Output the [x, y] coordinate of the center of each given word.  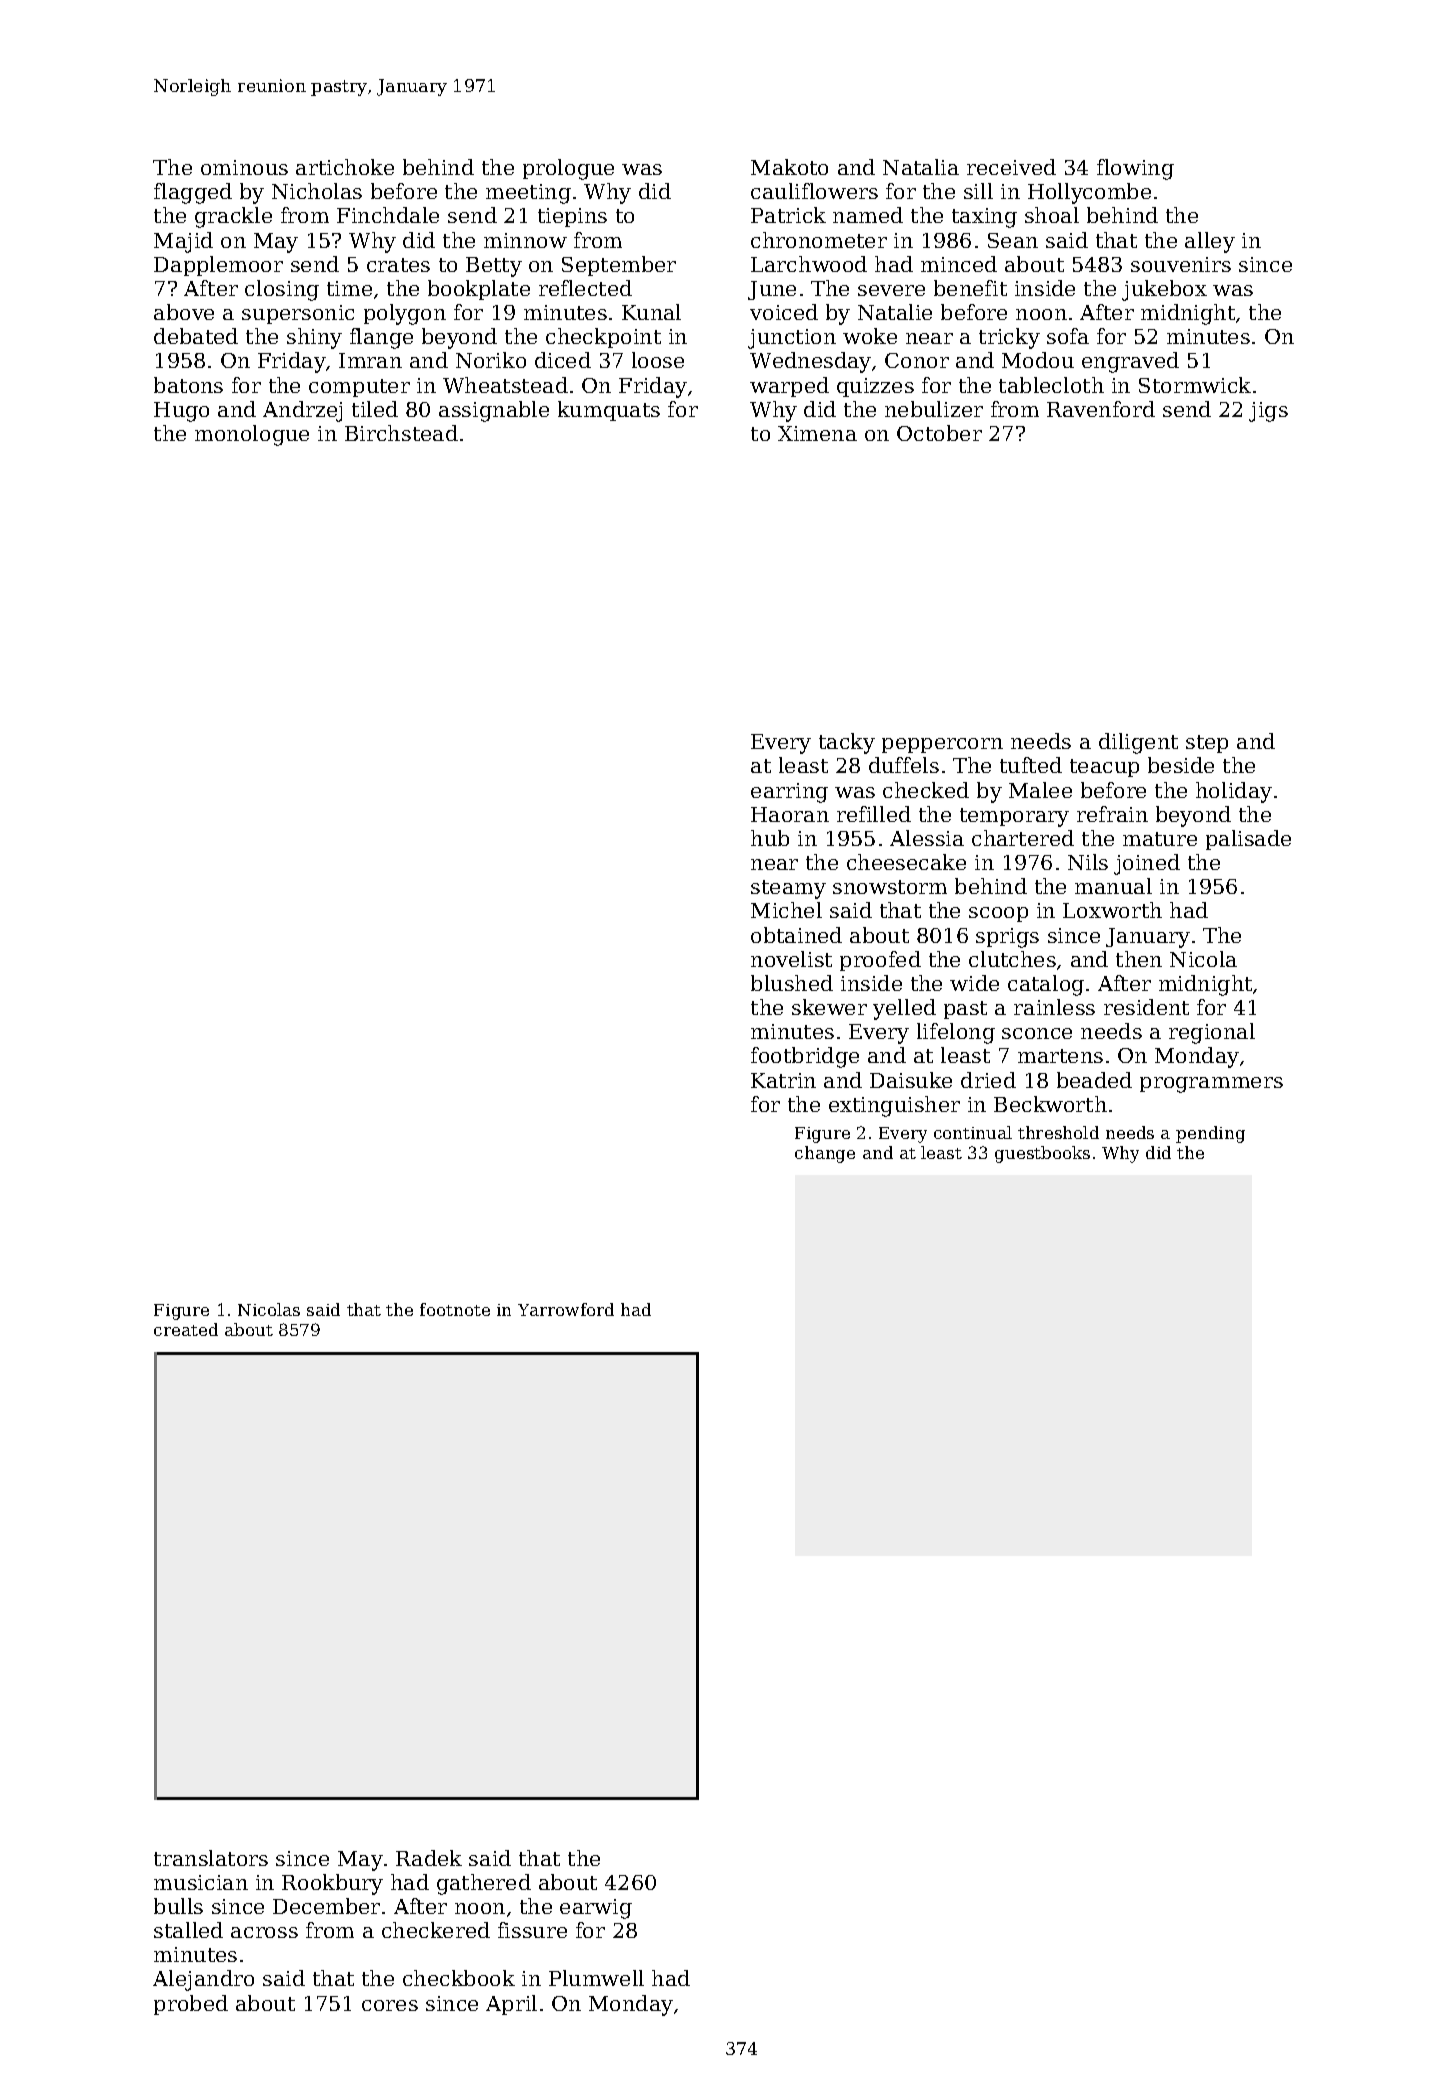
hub [770, 838]
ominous [244, 167]
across [264, 1932]
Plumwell [596, 1978]
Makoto [789, 167]
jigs [1268, 412]
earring [789, 793]
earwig [596, 1909]
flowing [1135, 169]
